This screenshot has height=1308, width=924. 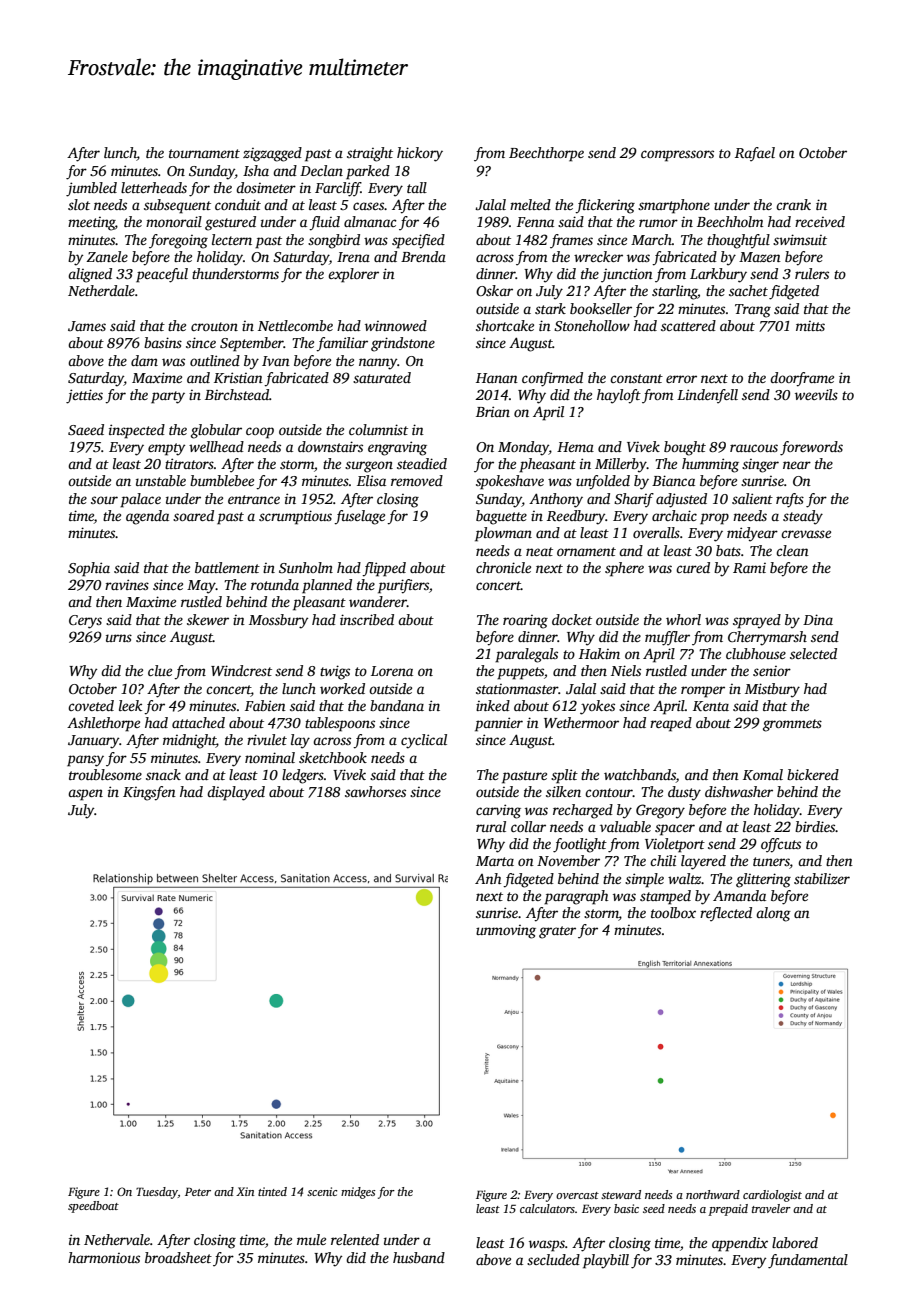 I want to click on displayed, so click(x=236, y=793).
